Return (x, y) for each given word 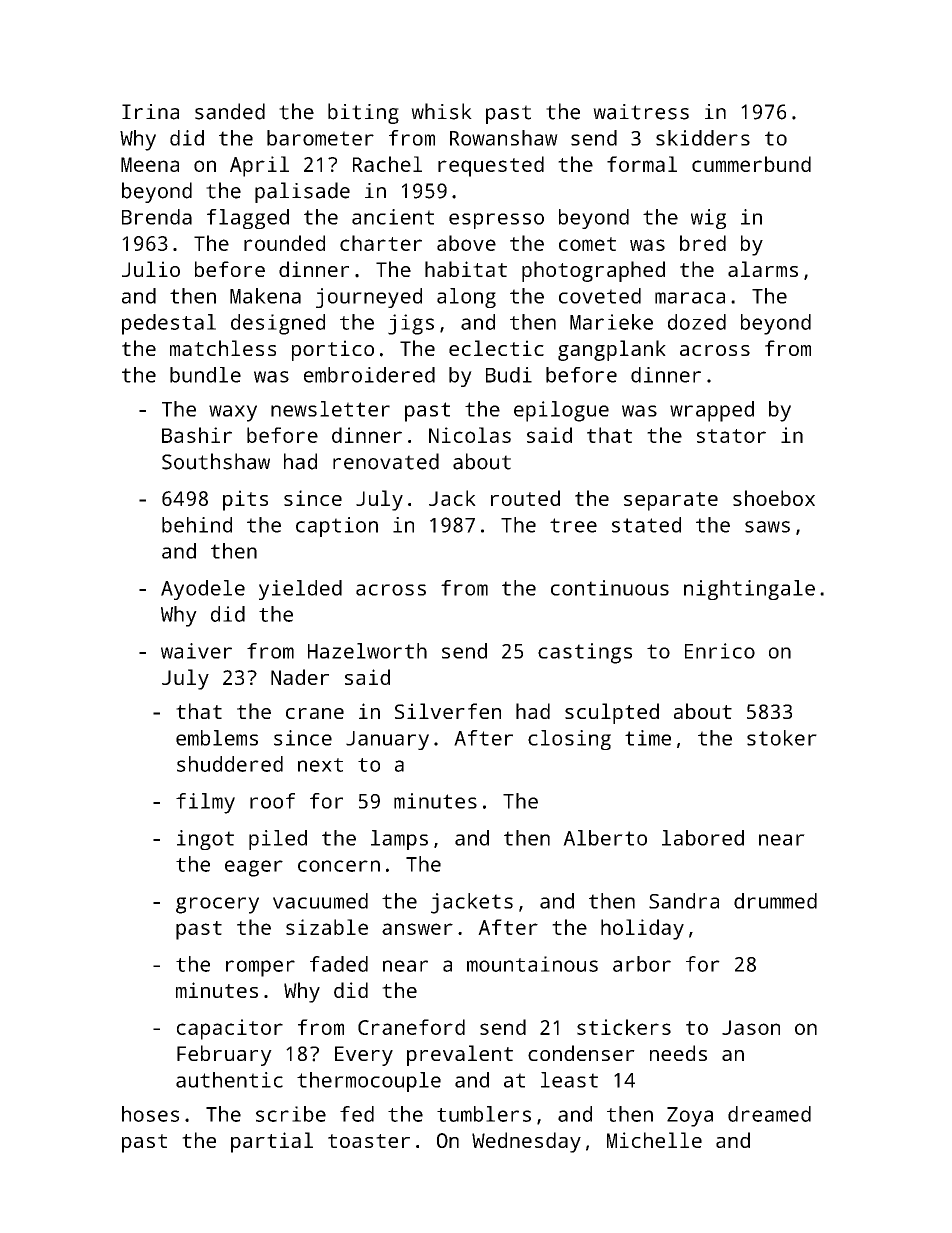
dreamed (769, 1114)
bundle (205, 375)
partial (272, 1142)
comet (587, 244)
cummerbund (751, 164)
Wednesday (526, 1142)
